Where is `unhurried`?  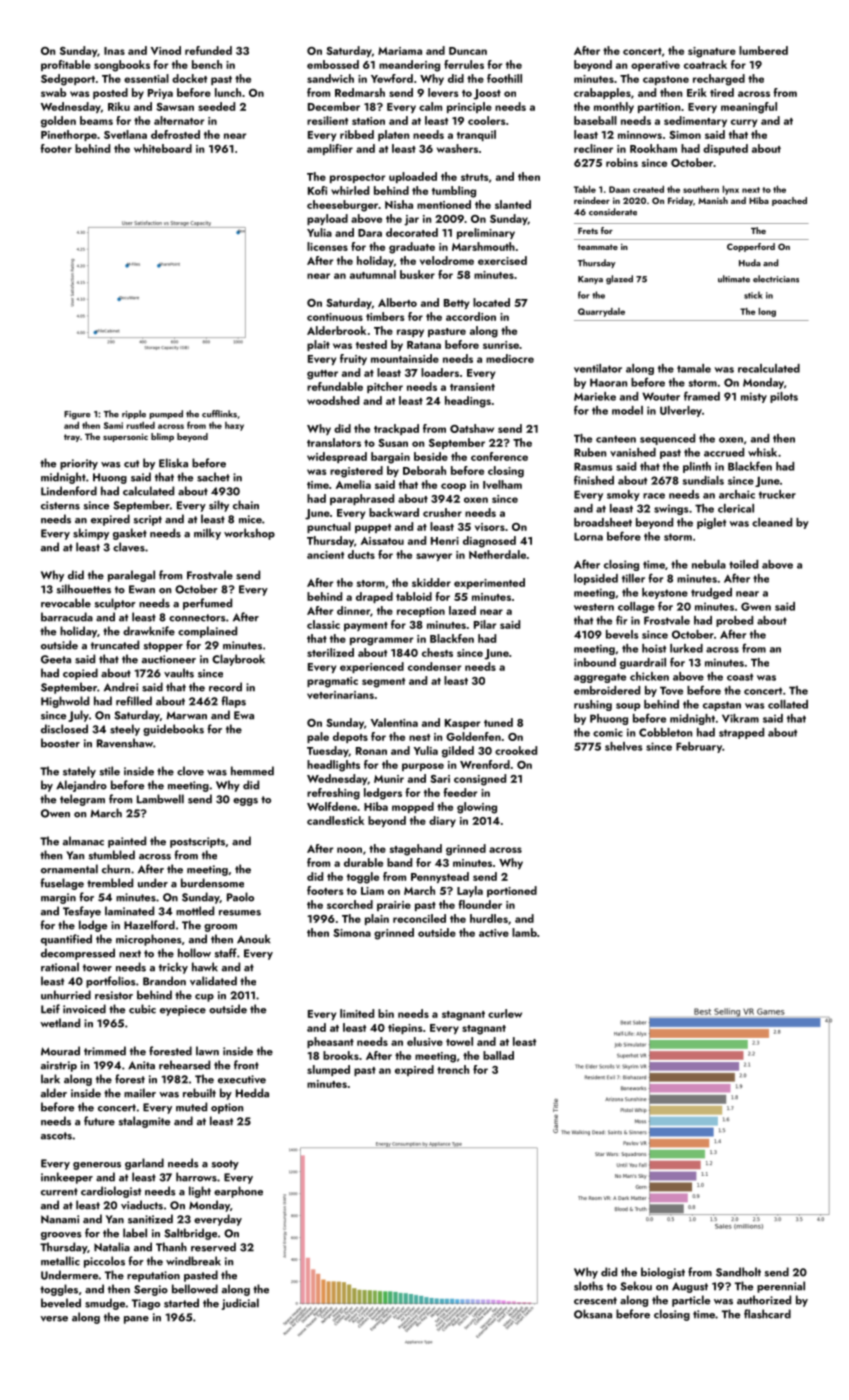 unhurried is located at coordinates (66, 995).
